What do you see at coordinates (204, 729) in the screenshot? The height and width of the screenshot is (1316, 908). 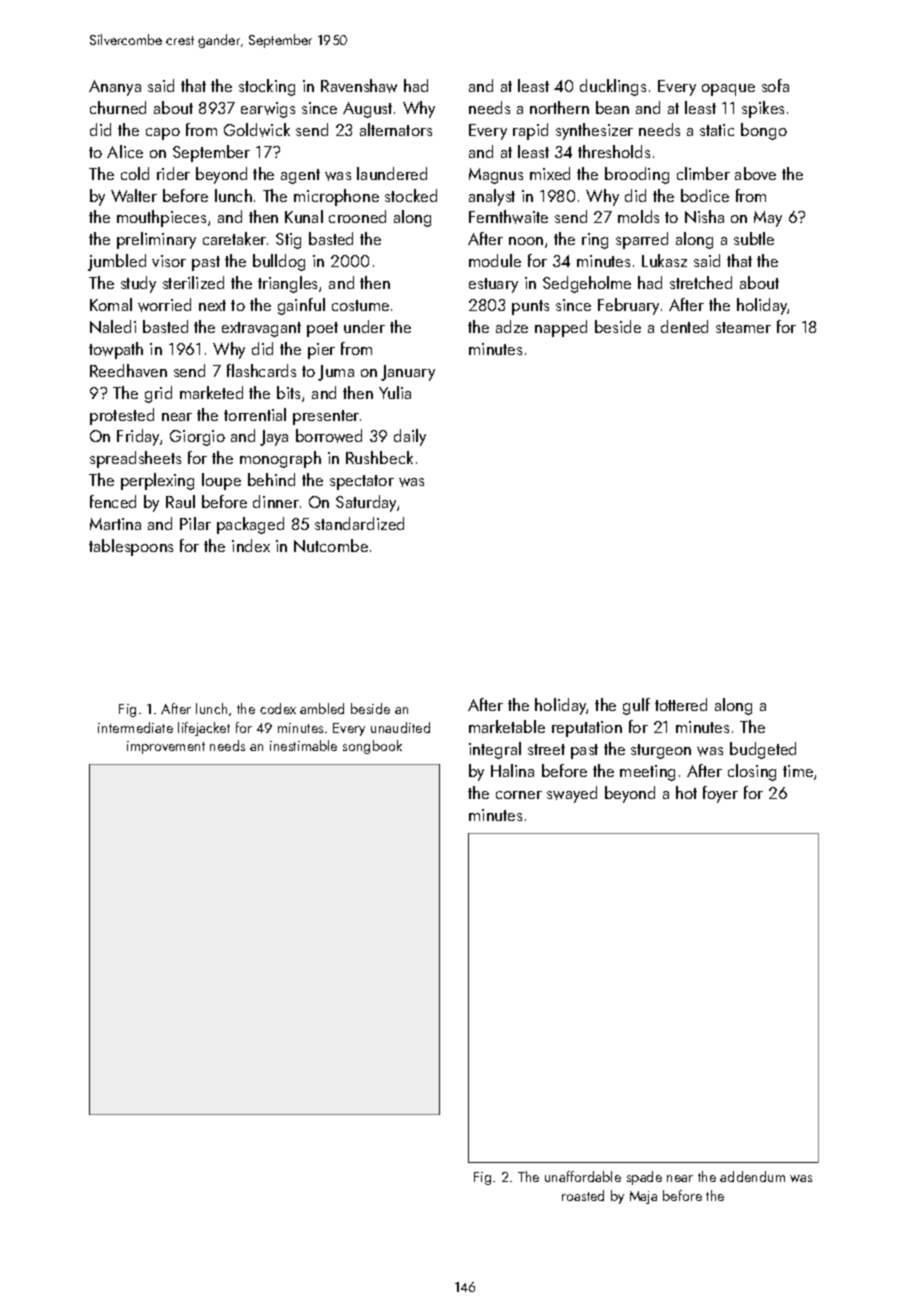 I see `lifejacket` at bounding box center [204, 729].
